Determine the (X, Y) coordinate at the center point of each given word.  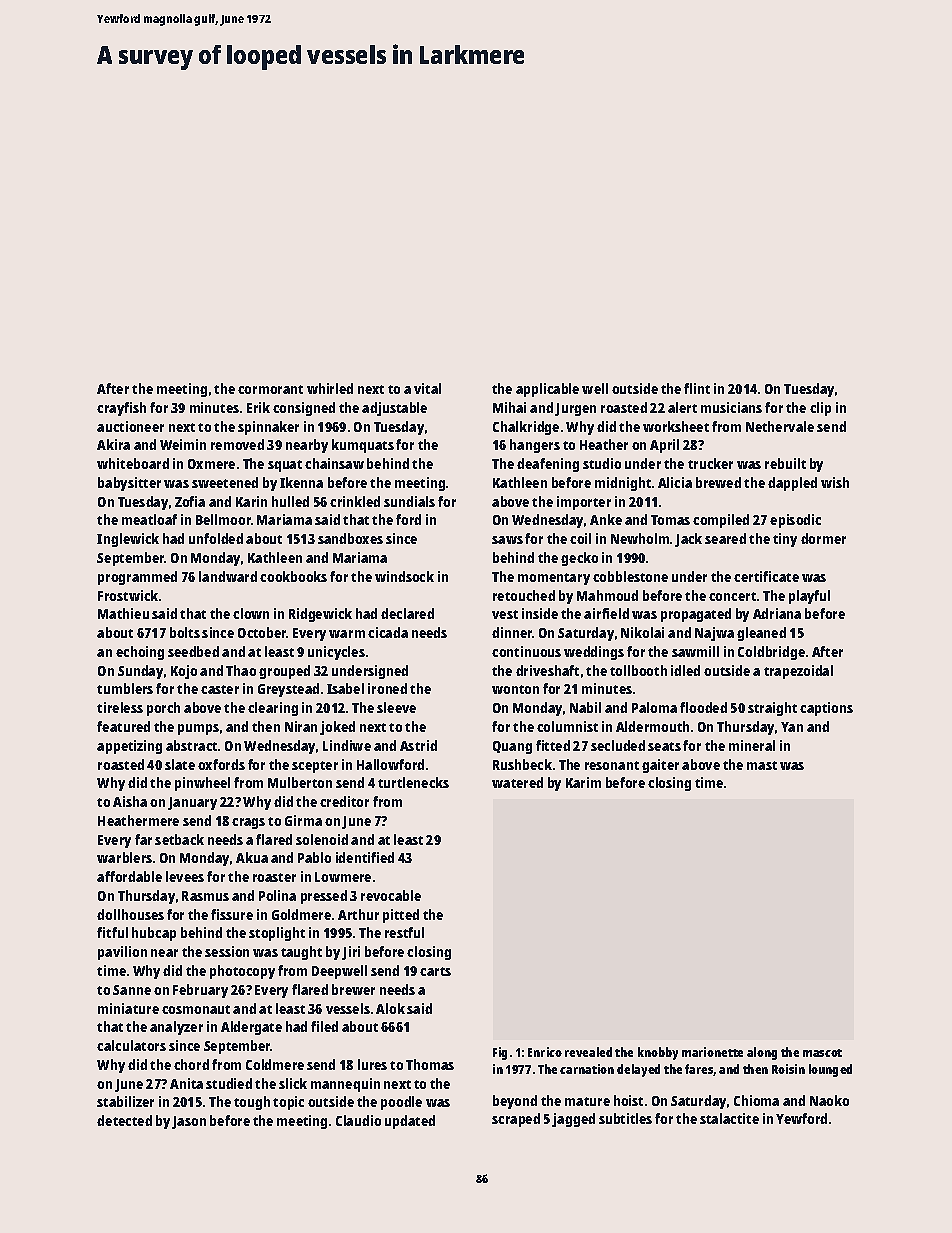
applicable (547, 390)
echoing (140, 653)
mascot (822, 1053)
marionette (712, 1052)
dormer (823, 538)
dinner (512, 632)
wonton (515, 689)
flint (697, 388)
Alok (390, 1008)
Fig (500, 1053)
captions (826, 709)
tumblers (125, 688)
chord (191, 1064)
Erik (258, 407)
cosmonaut (196, 1009)
